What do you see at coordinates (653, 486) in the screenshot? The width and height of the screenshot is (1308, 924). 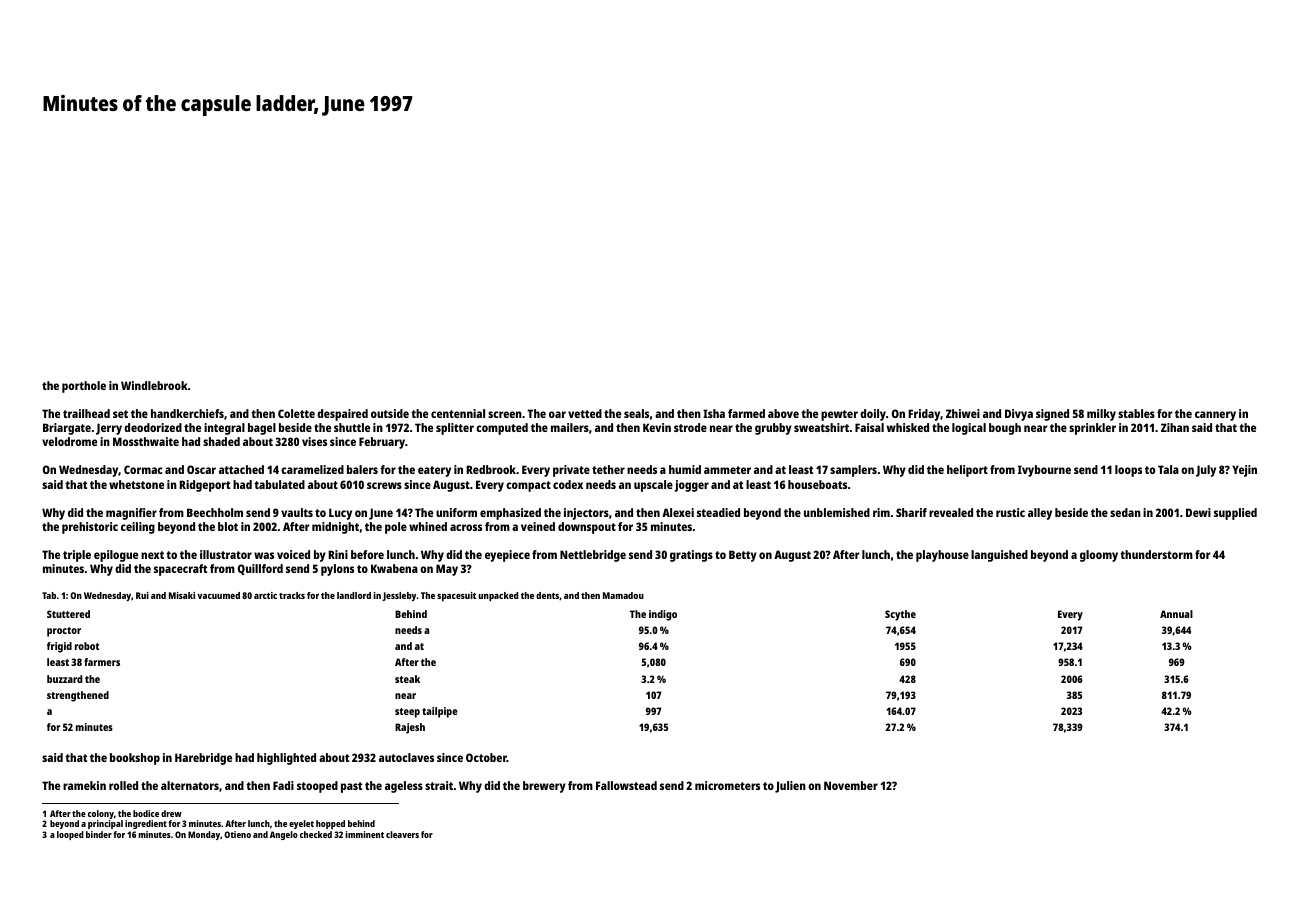 I see `upscale` at bounding box center [653, 486].
